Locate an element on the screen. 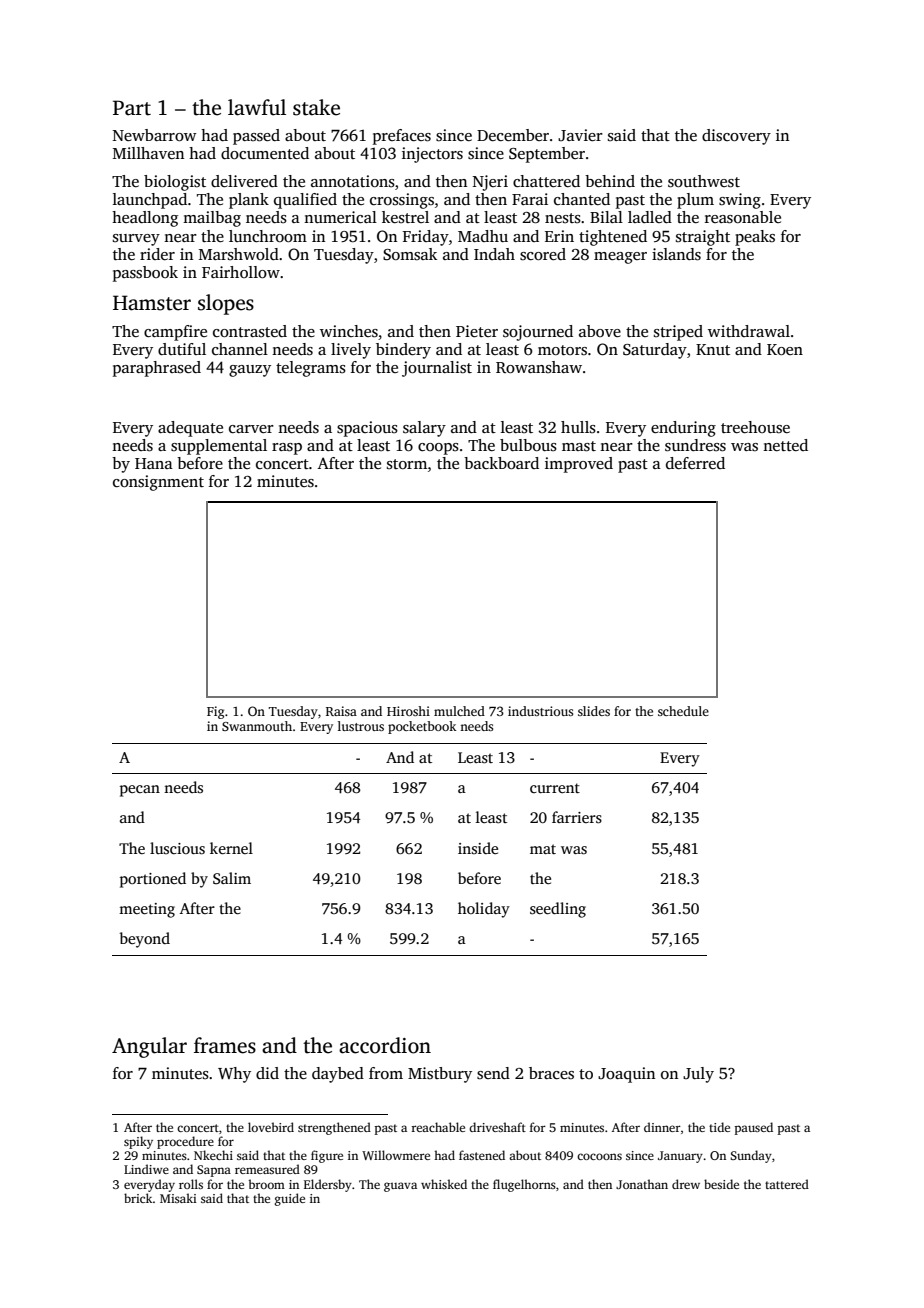 This screenshot has width=924, height=1308. Javier is located at coordinates (580, 135).
